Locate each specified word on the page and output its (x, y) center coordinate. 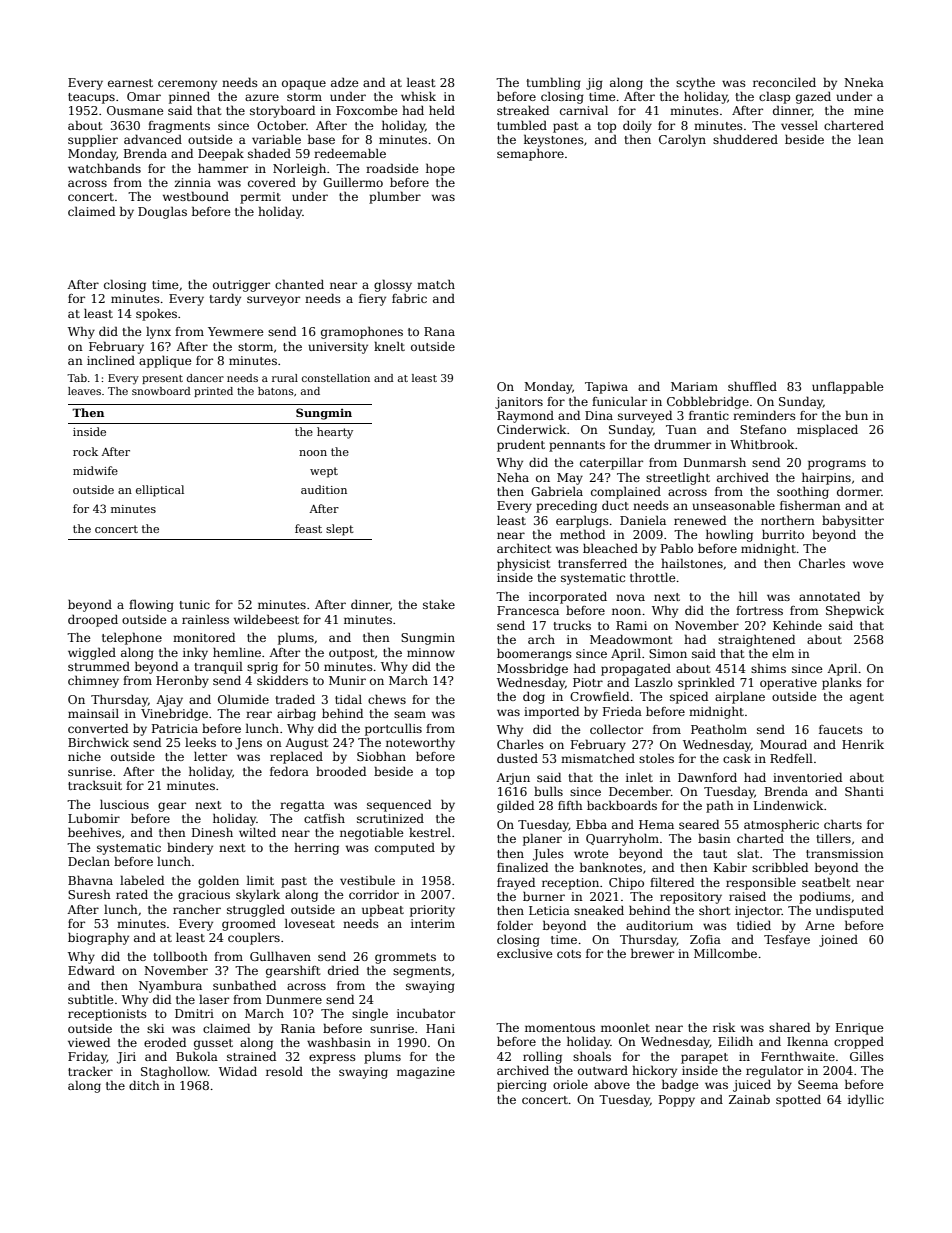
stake (439, 604)
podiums (825, 897)
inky (195, 653)
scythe (695, 83)
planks (842, 683)
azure (262, 97)
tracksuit (95, 785)
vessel (799, 125)
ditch (144, 1085)
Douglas (162, 212)
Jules (548, 855)
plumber (395, 197)
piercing (522, 1086)
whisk (418, 96)
